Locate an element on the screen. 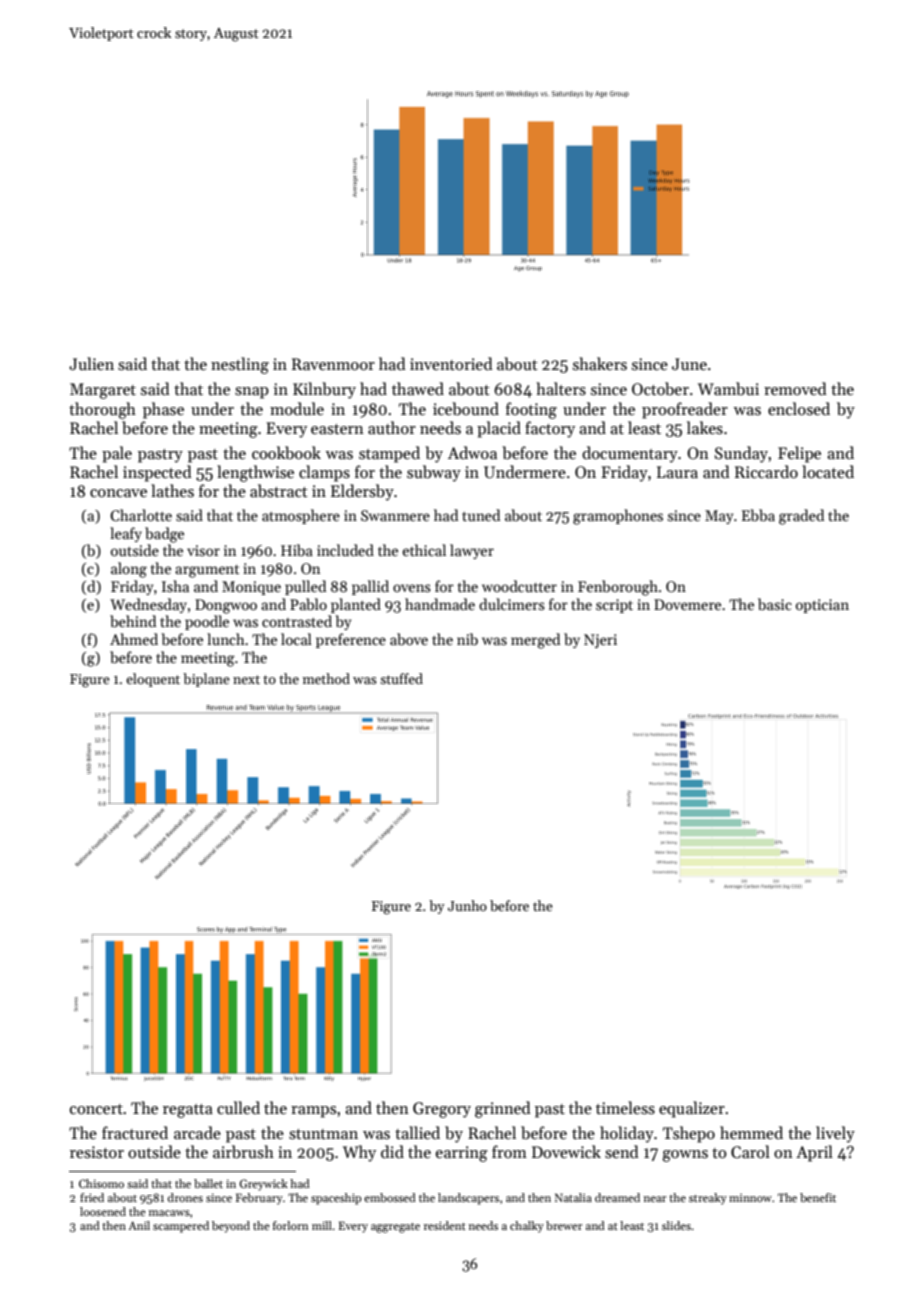 This screenshot has width=924, height=1308. lawyer is located at coordinates (472, 551).
